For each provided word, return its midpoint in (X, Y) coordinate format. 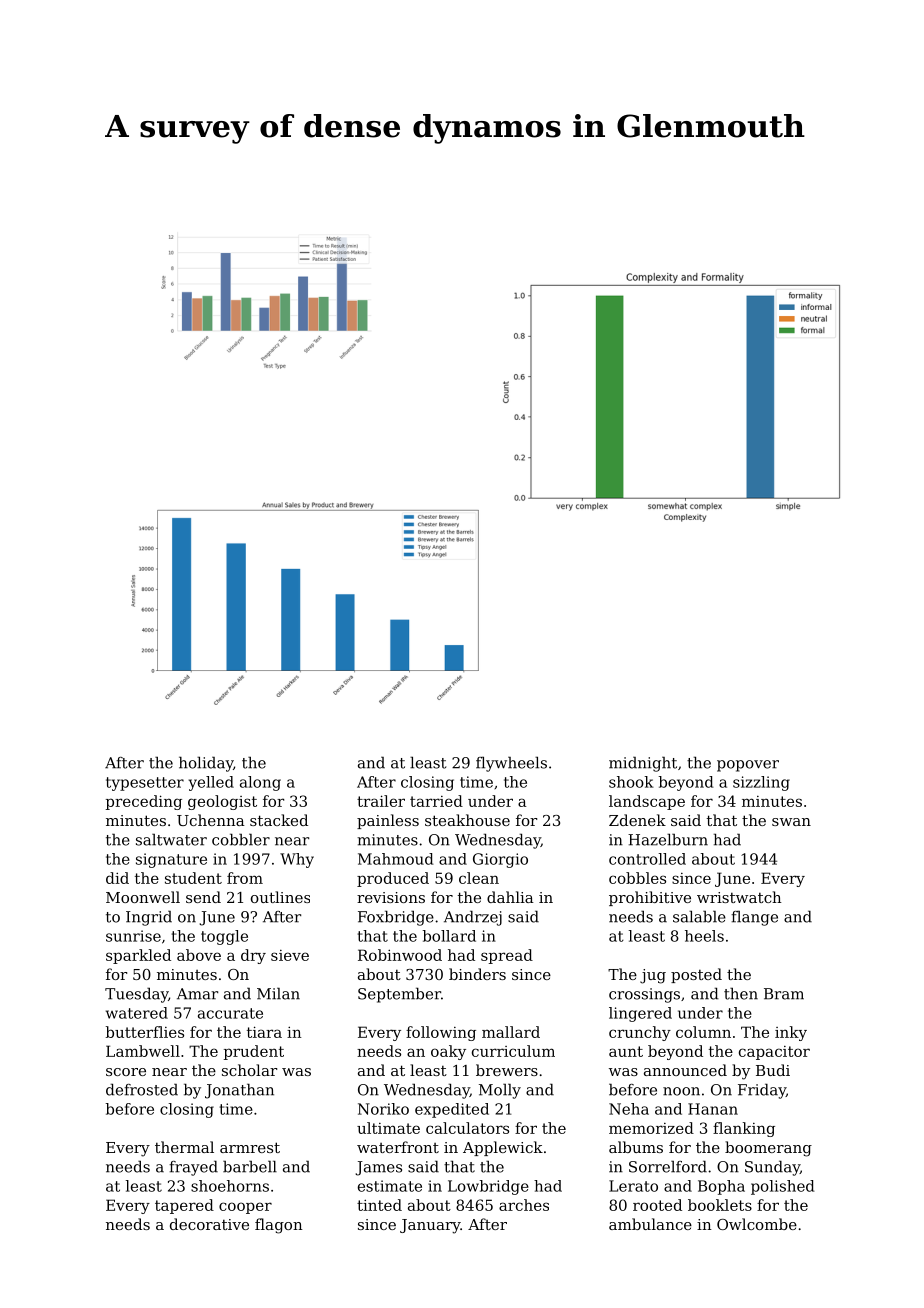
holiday (206, 764)
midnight (643, 764)
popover (748, 766)
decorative (209, 1224)
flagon (279, 1226)
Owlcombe (757, 1224)
